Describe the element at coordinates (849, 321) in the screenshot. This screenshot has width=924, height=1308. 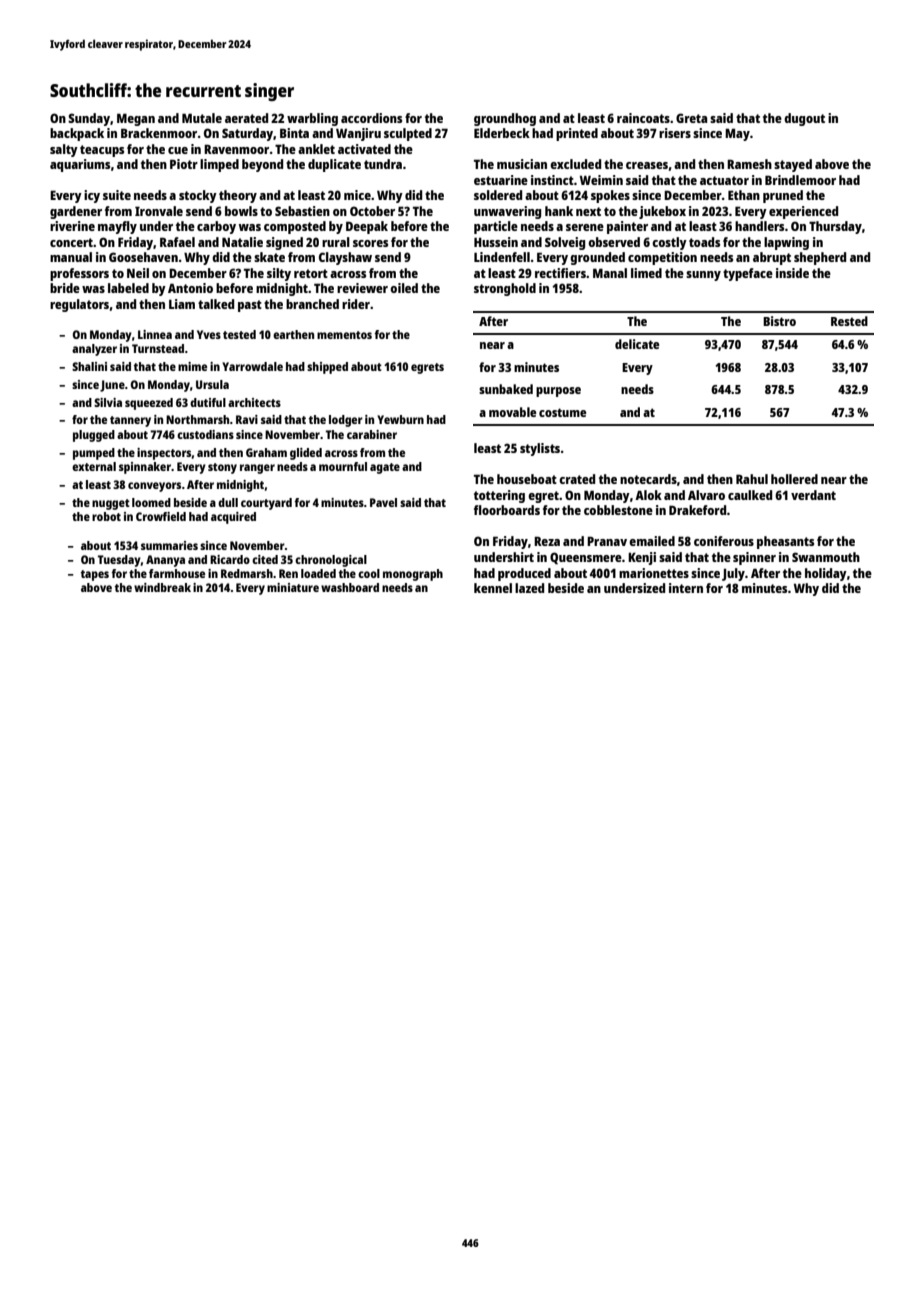
I see `Rested` at that location.
